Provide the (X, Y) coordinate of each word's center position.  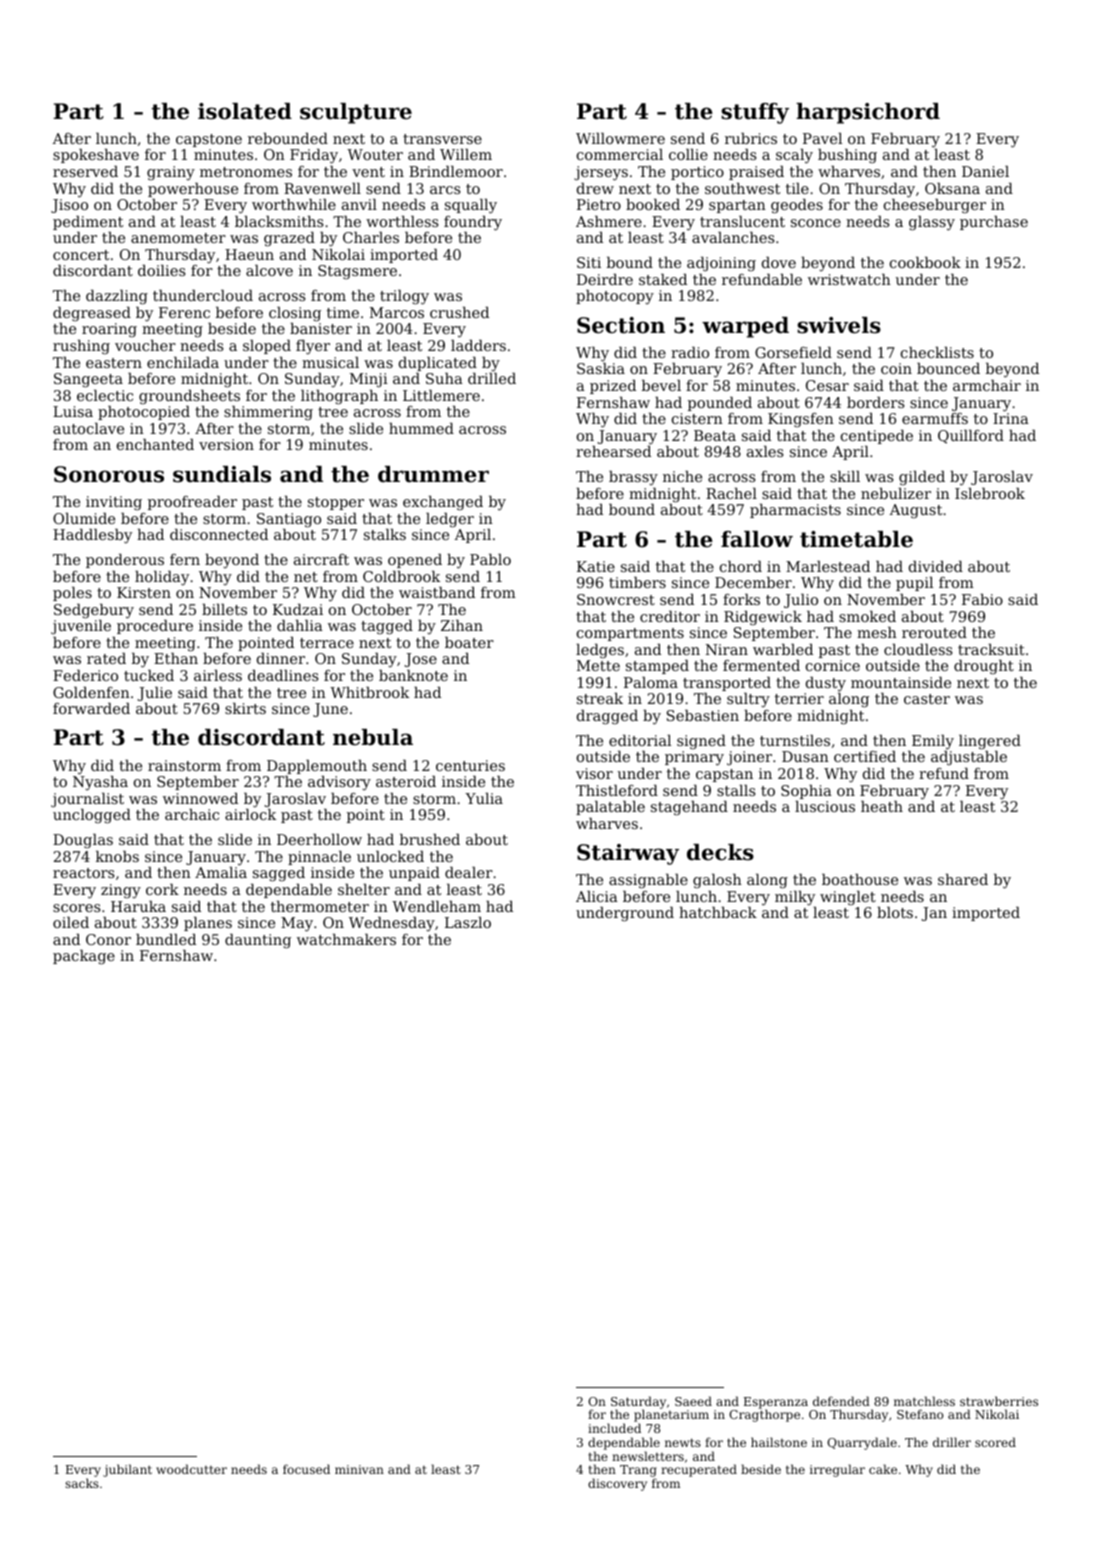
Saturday (638, 1403)
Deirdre (605, 279)
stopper (336, 503)
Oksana (952, 188)
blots (895, 912)
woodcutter (191, 1469)
